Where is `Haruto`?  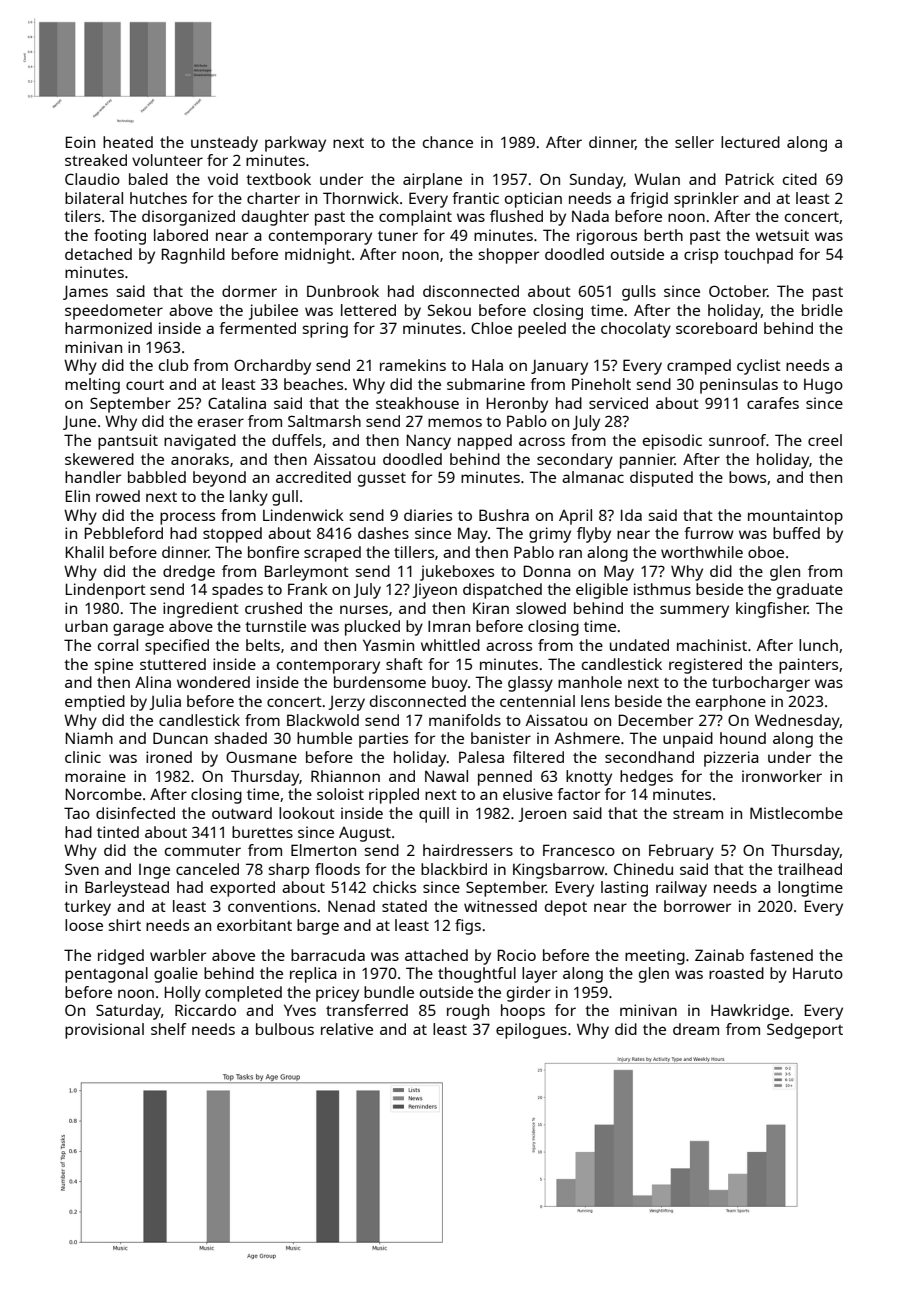 Haruto is located at coordinates (818, 973).
